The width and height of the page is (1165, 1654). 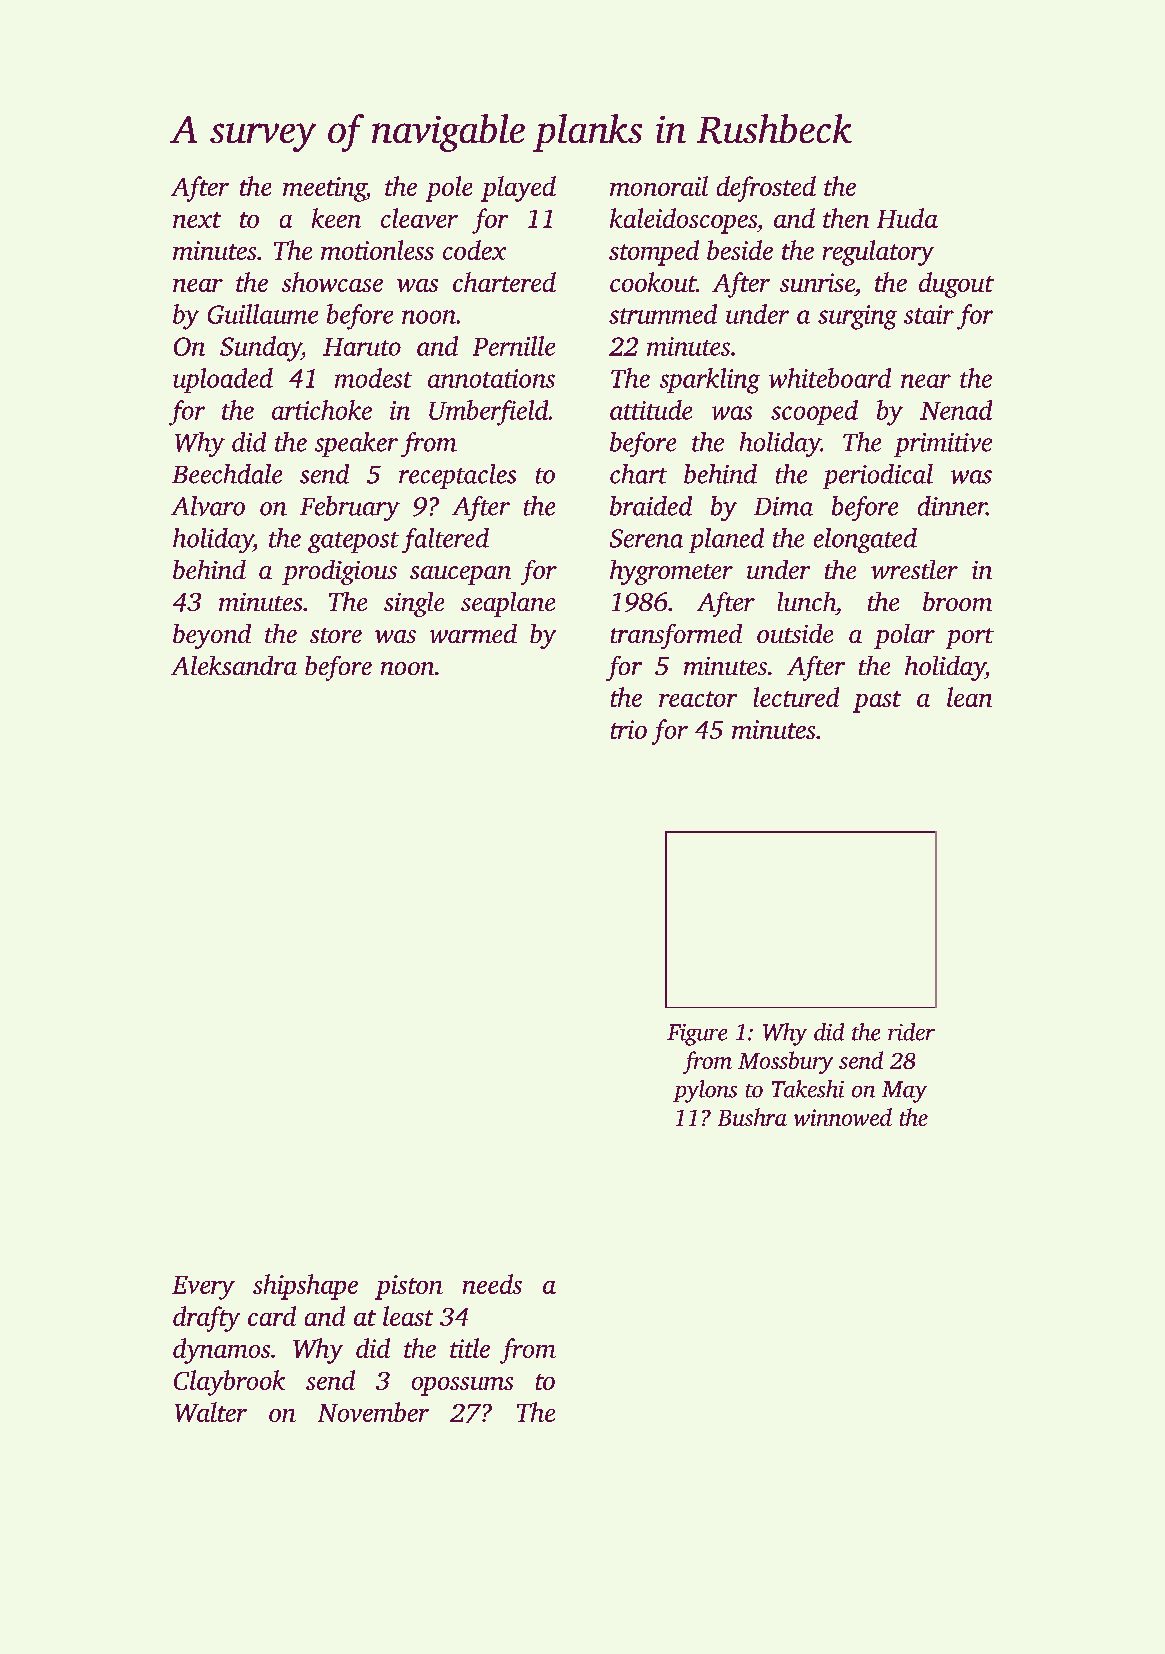 I want to click on needs, so click(x=492, y=1284).
